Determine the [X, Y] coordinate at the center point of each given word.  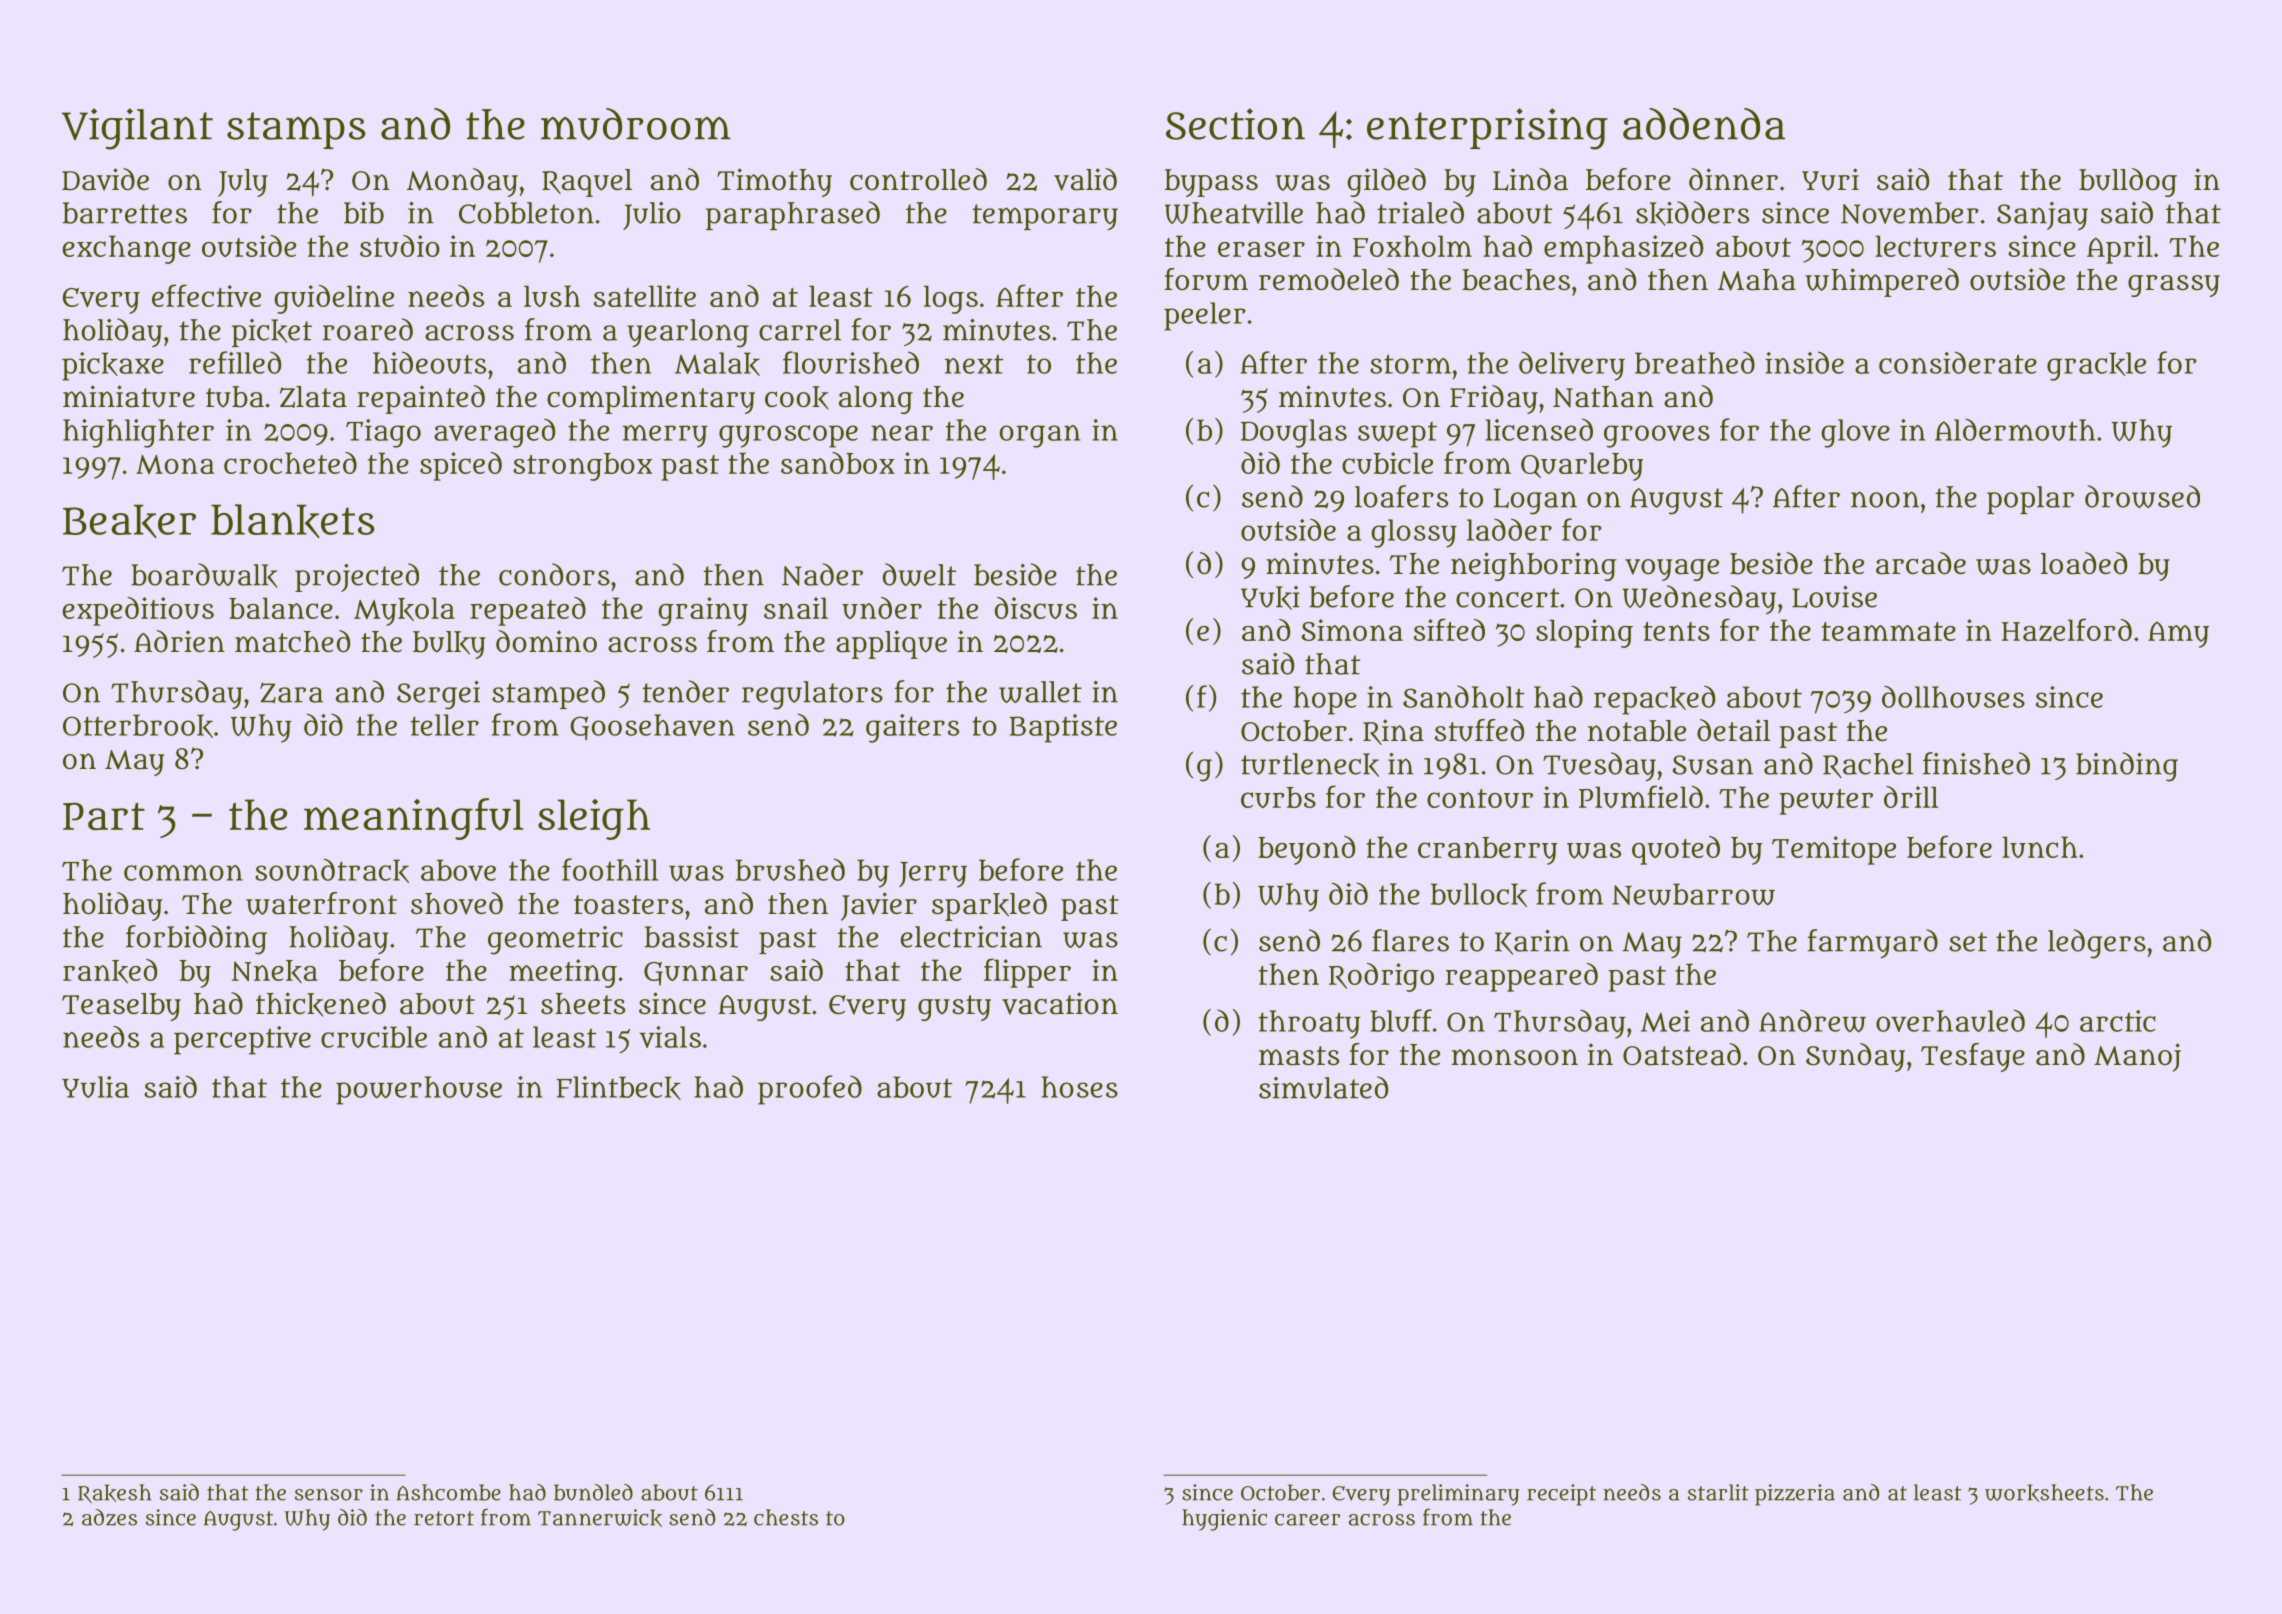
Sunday [1855, 1057]
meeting [563, 973]
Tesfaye [1973, 1057]
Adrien [179, 641]
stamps [296, 130]
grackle [2096, 366]
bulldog [2128, 182]
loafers [1401, 496]
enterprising [1487, 129]
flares [1410, 940]
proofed [810, 1090]
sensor [329, 1494]
